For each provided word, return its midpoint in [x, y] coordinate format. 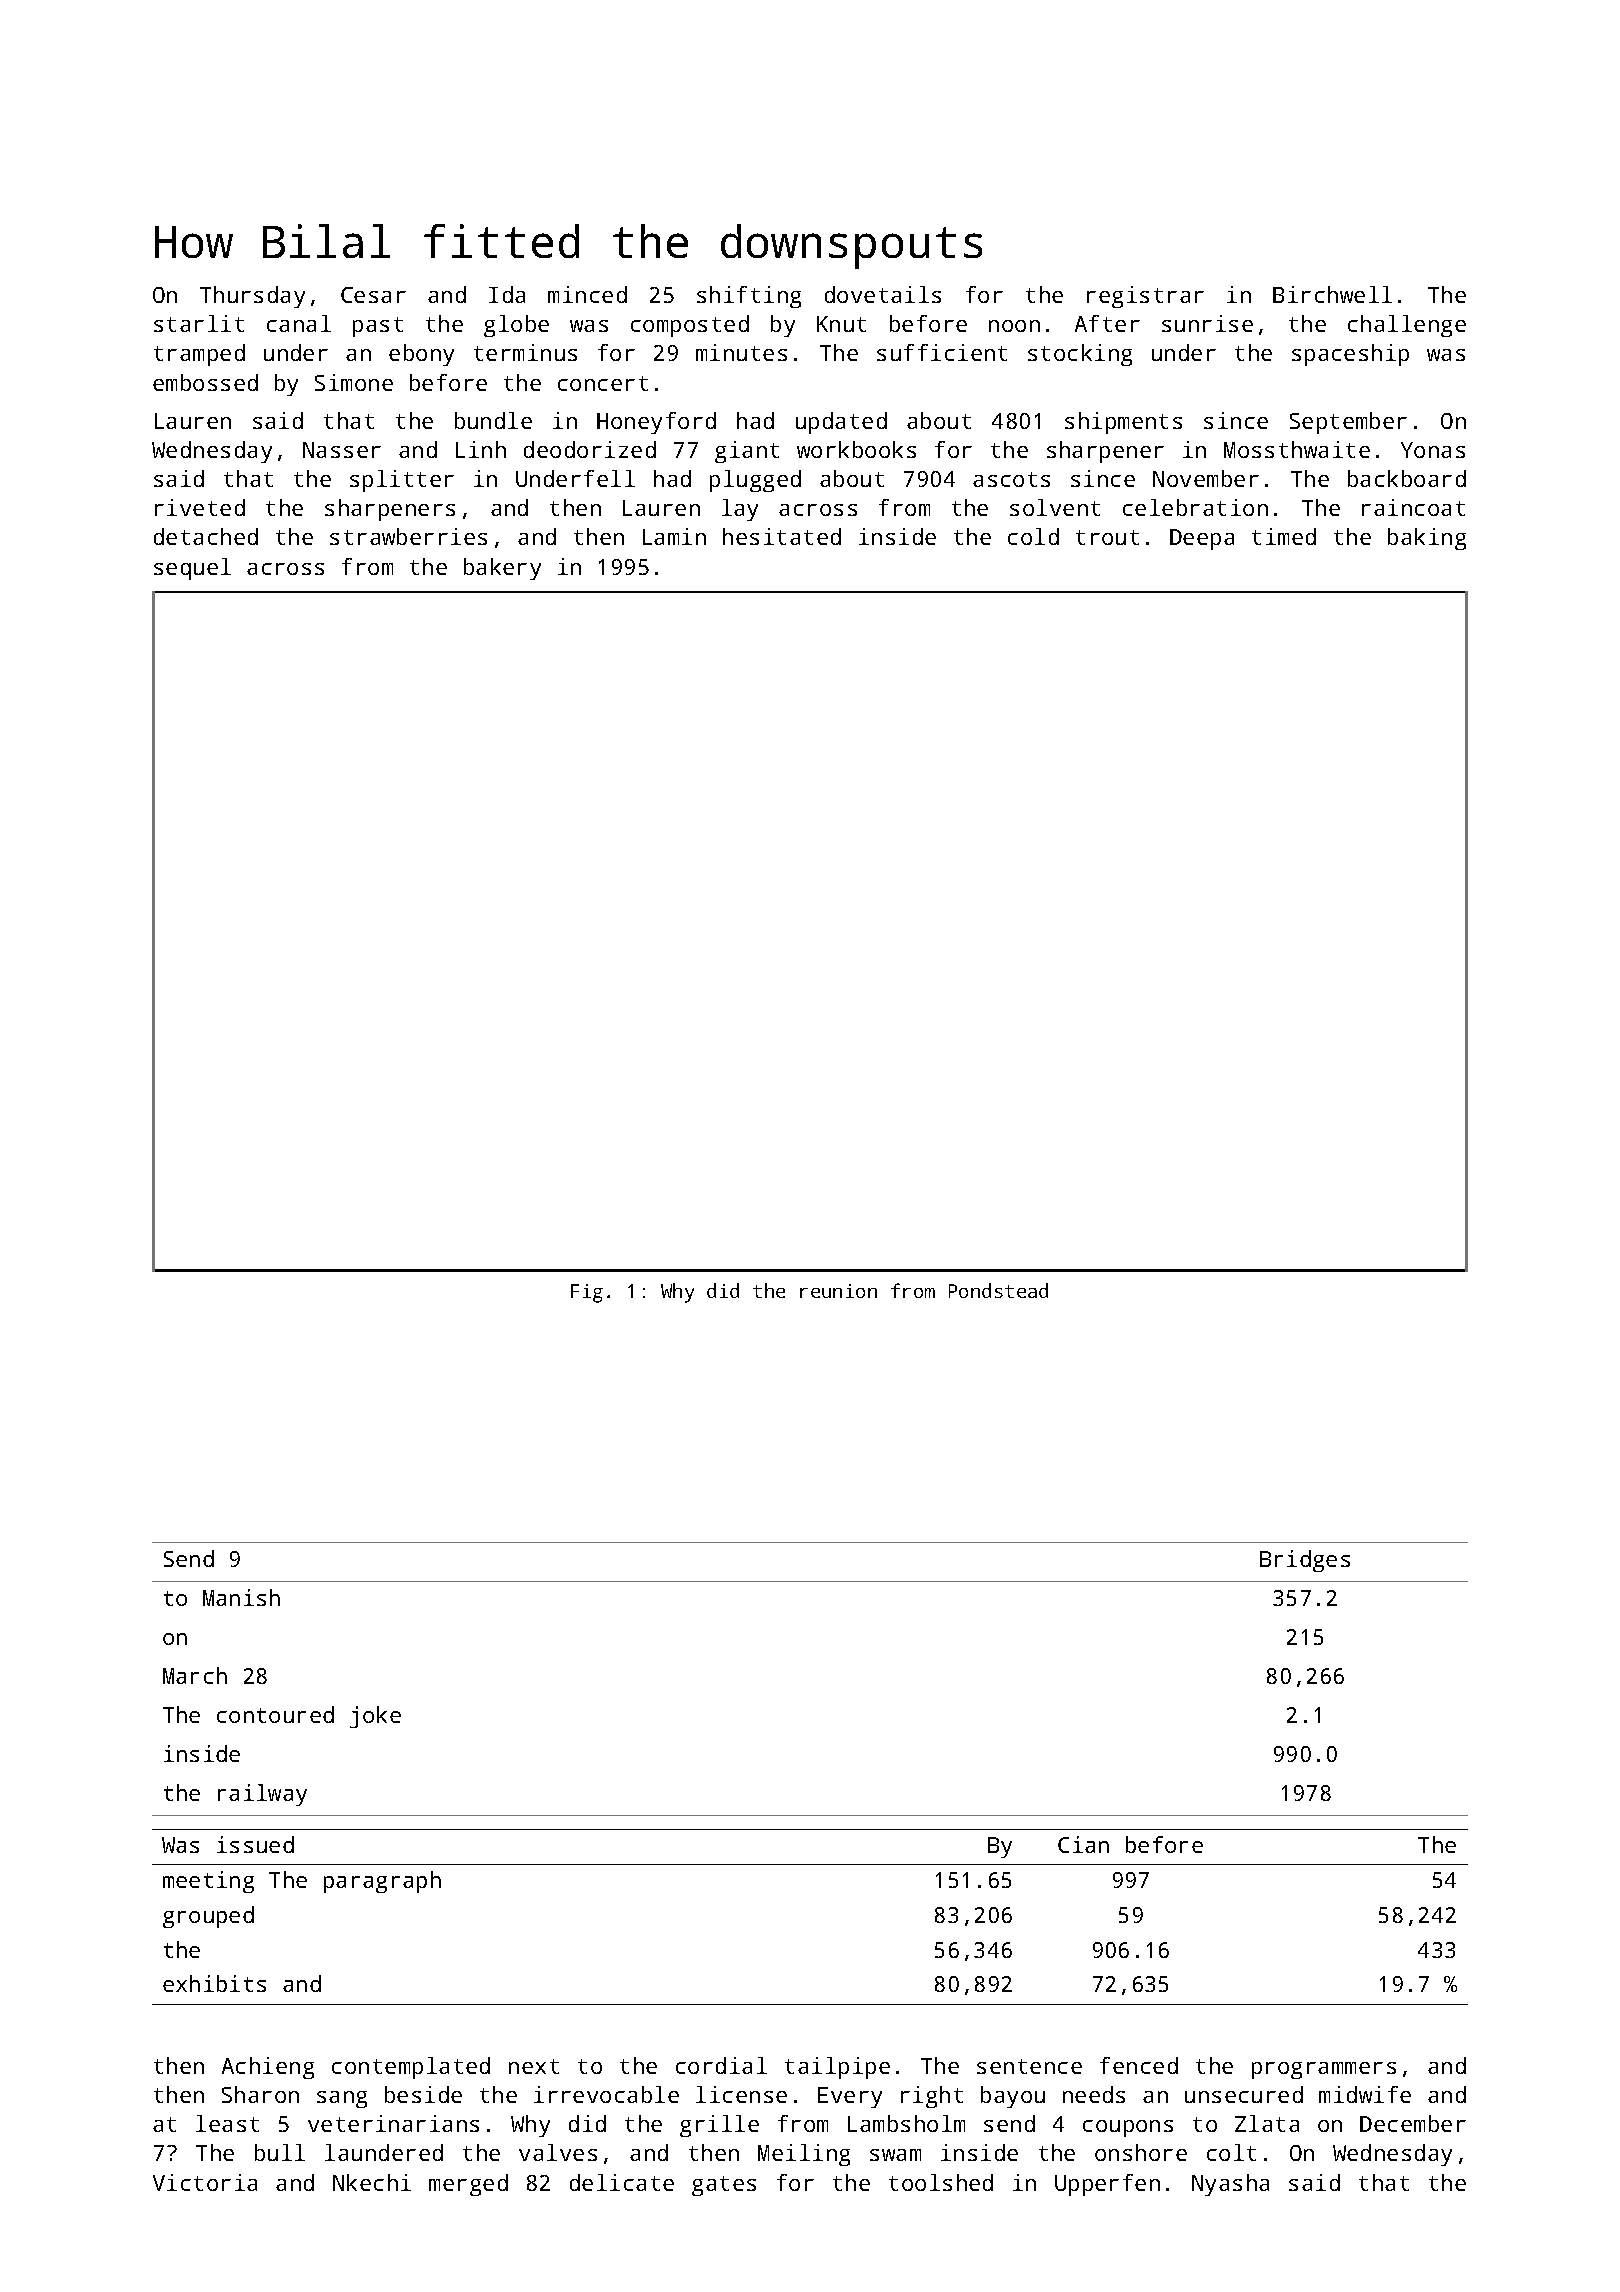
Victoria [205, 2182]
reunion [838, 1291]
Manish [241, 1597]
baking [1427, 539]
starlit [199, 323]
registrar [1145, 297]
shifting [749, 297]
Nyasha [1230, 2185]
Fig [587, 1293]
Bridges [1305, 1561]
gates [724, 2186]
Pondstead [998, 1290]
